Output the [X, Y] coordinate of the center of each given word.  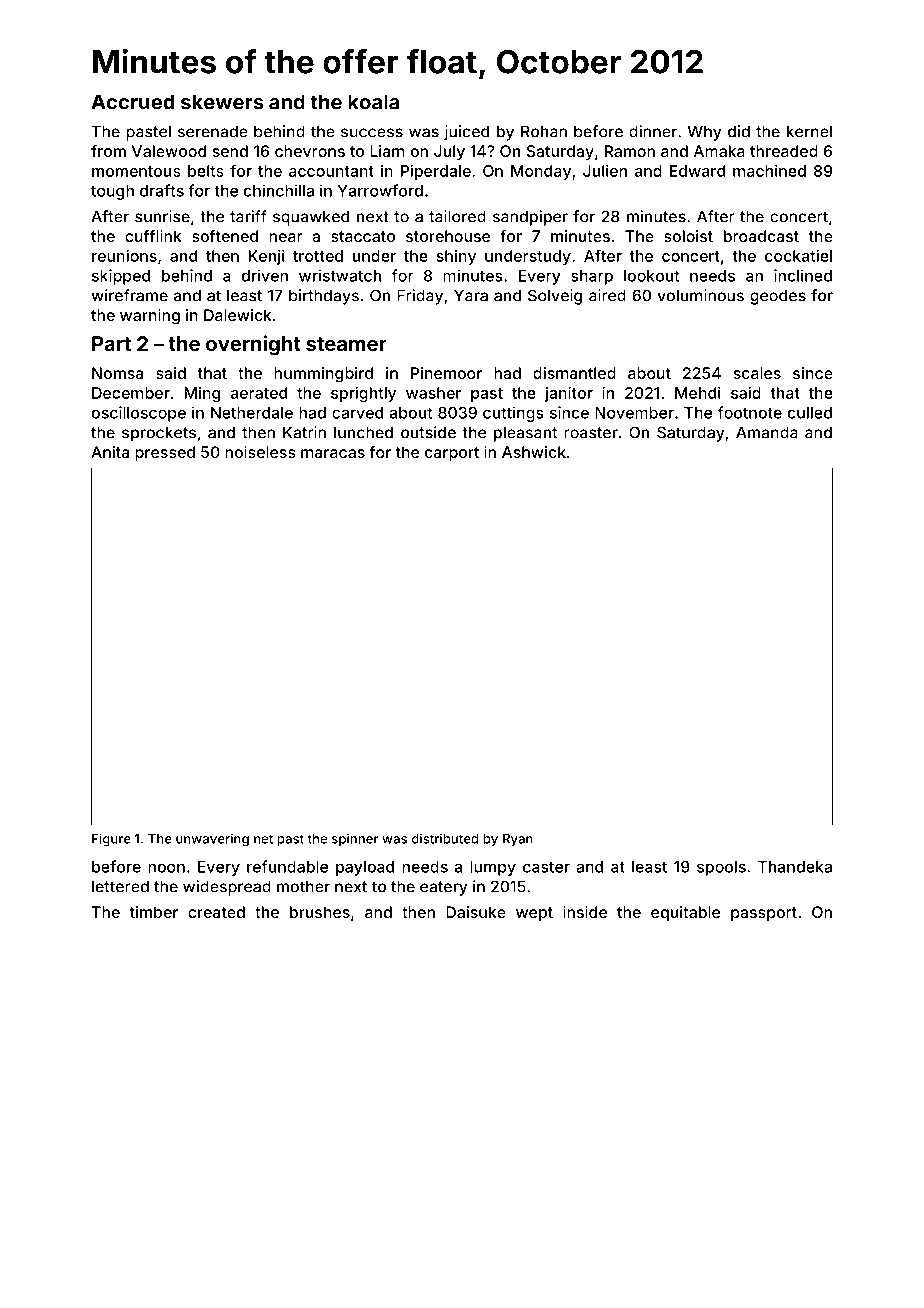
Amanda [767, 432]
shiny [456, 257]
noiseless [260, 452]
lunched [363, 432]
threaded [784, 151]
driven [265, 275]
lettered [120, 886]
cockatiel [798, 256]
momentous [136, 171]
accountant [331, 171]
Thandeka [795, 867]
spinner [355, 840]
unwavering [212, 840]
